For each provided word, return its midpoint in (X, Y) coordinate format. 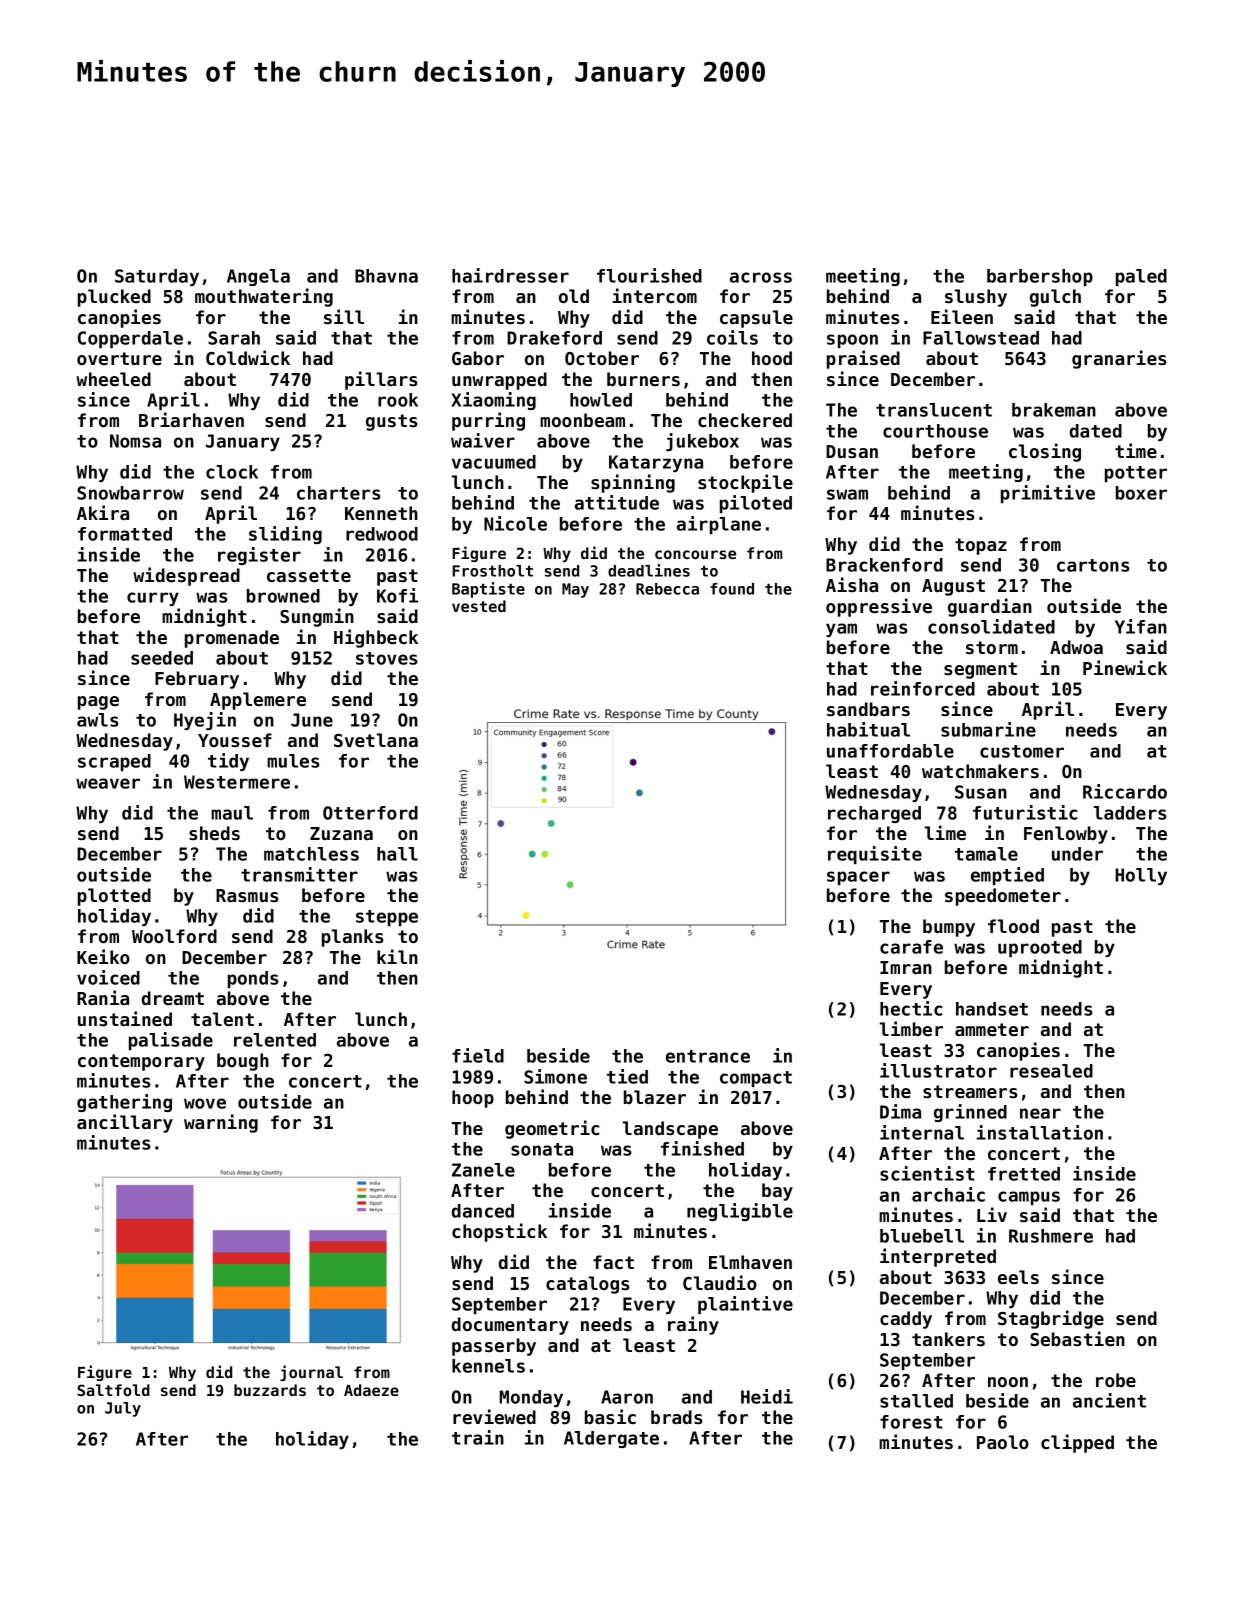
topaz (981, 546)
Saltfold (113, 1390)
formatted (125, 534)
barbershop (1040, 277)
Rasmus (247, 895)
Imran (906, 967)
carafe (911, 947)
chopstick (499, 1232)
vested (479, 606)
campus (1029, 1198)
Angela (258, 277)
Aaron (627, 1397)
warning (221, 1123)
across (761, 277)
